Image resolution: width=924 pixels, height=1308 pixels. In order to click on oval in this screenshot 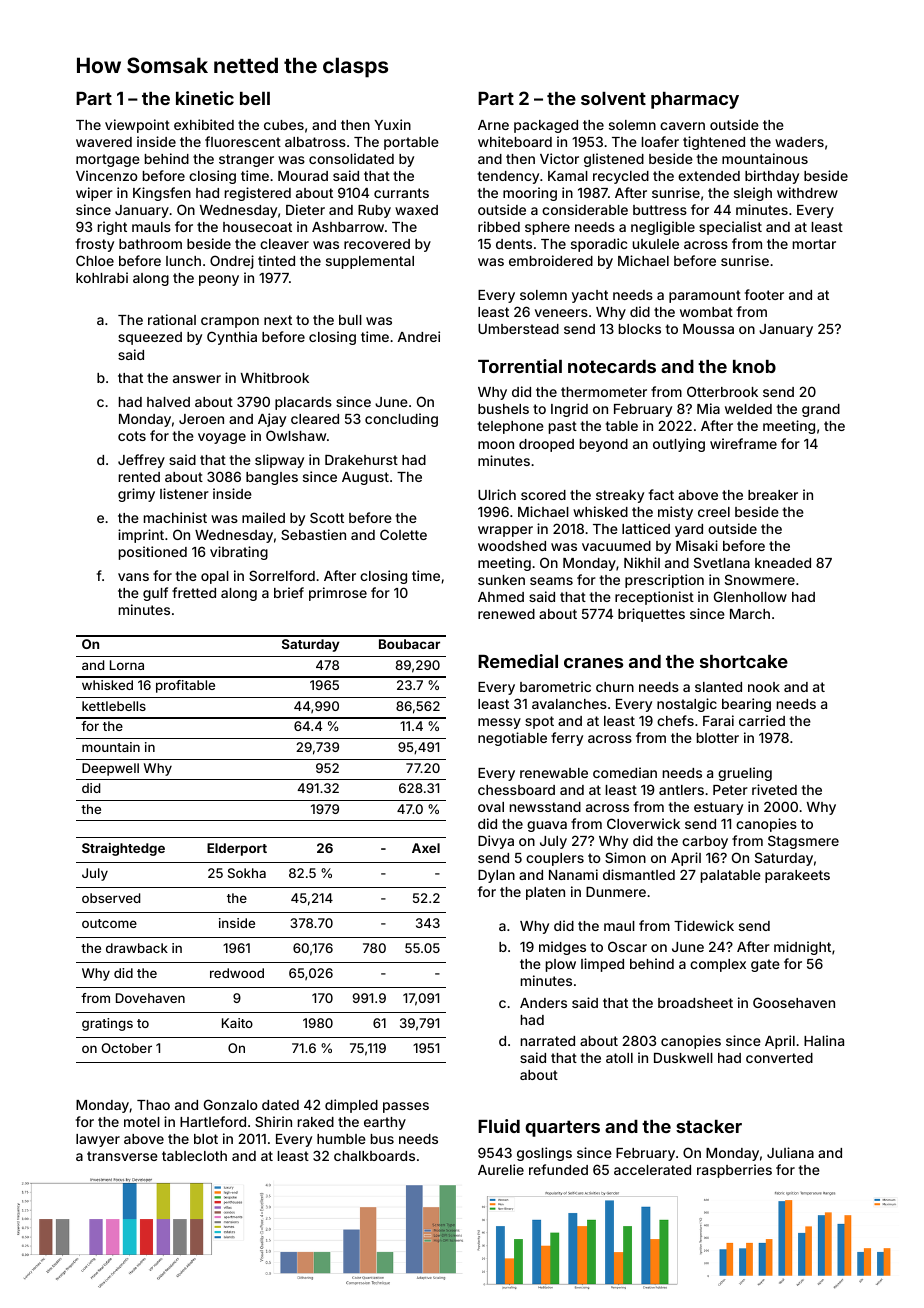, I will do `click(491, 807)`.
